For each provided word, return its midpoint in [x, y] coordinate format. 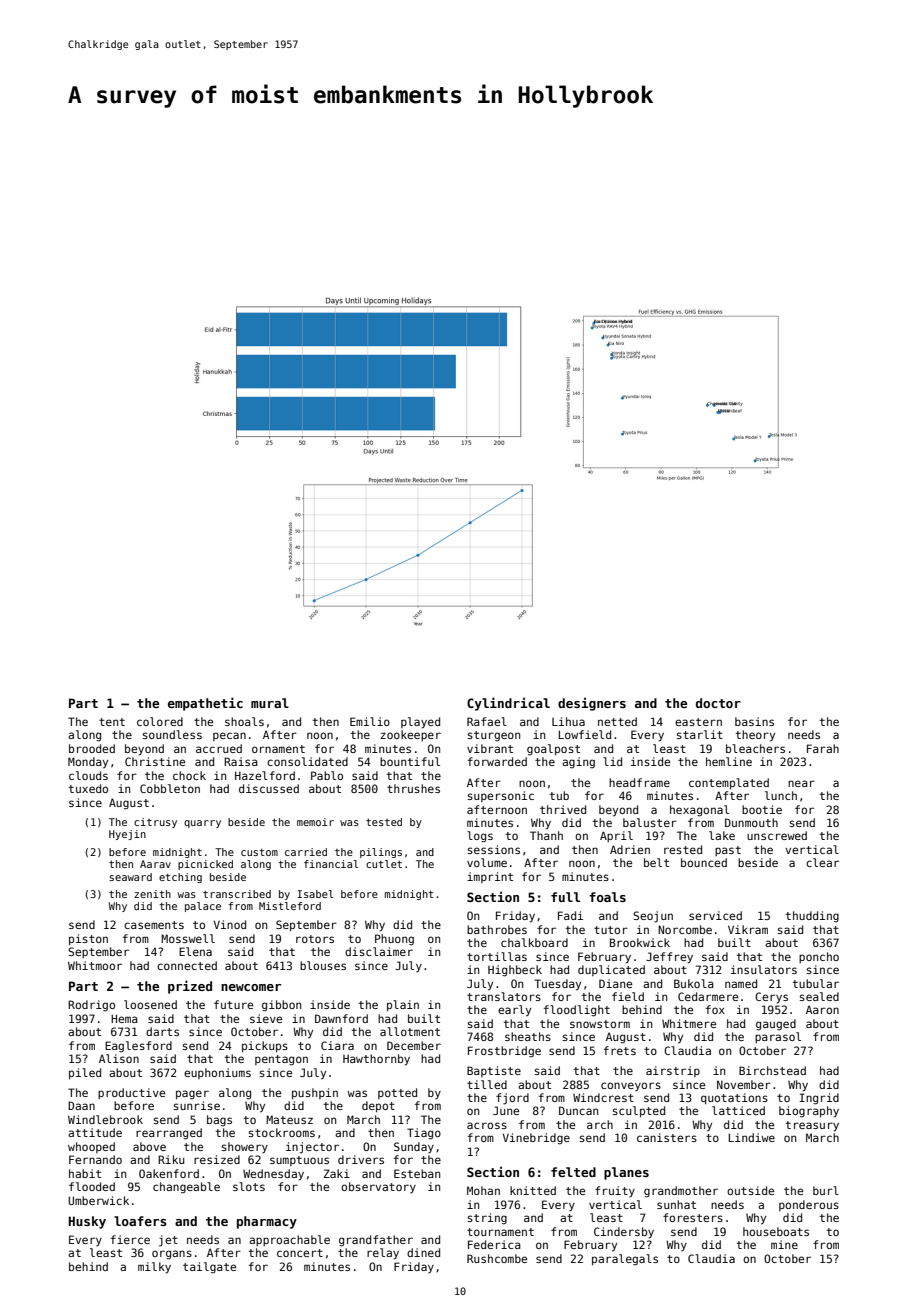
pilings [381, 853]
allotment [410, 1031]
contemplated [729, 784]
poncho [819, 957]
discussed [269, 788]
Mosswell [188, 938]
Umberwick [98, 1200]
